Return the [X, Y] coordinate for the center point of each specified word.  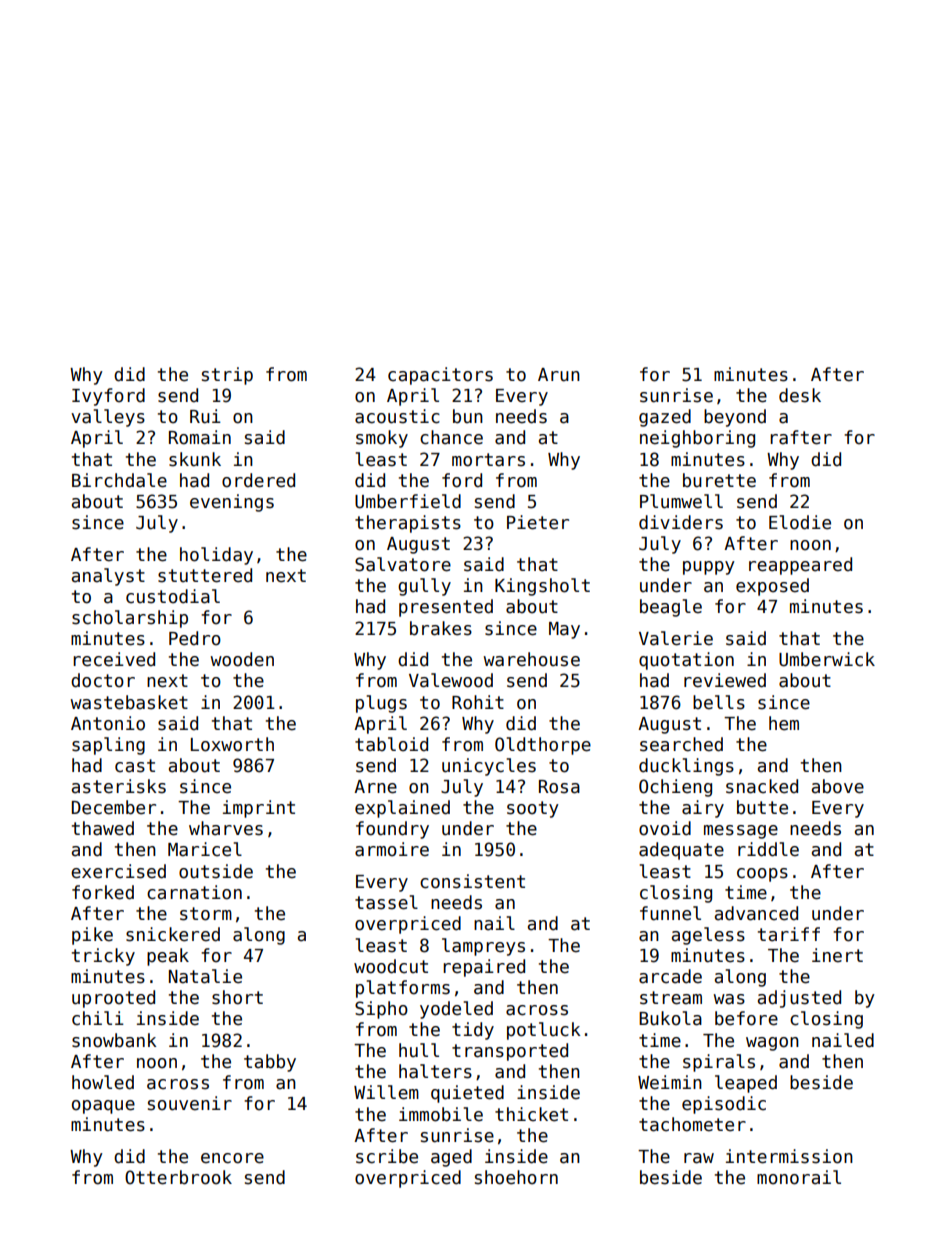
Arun [559, 375]
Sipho [381, 1010]
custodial [173, 596]
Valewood [451, 680]
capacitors [440, 376]
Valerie [676, 638]
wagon [772, 1044]
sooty [533, 809]
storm [206, 914]
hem [784, 723]
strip [227, 376]
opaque [103, 1107]
